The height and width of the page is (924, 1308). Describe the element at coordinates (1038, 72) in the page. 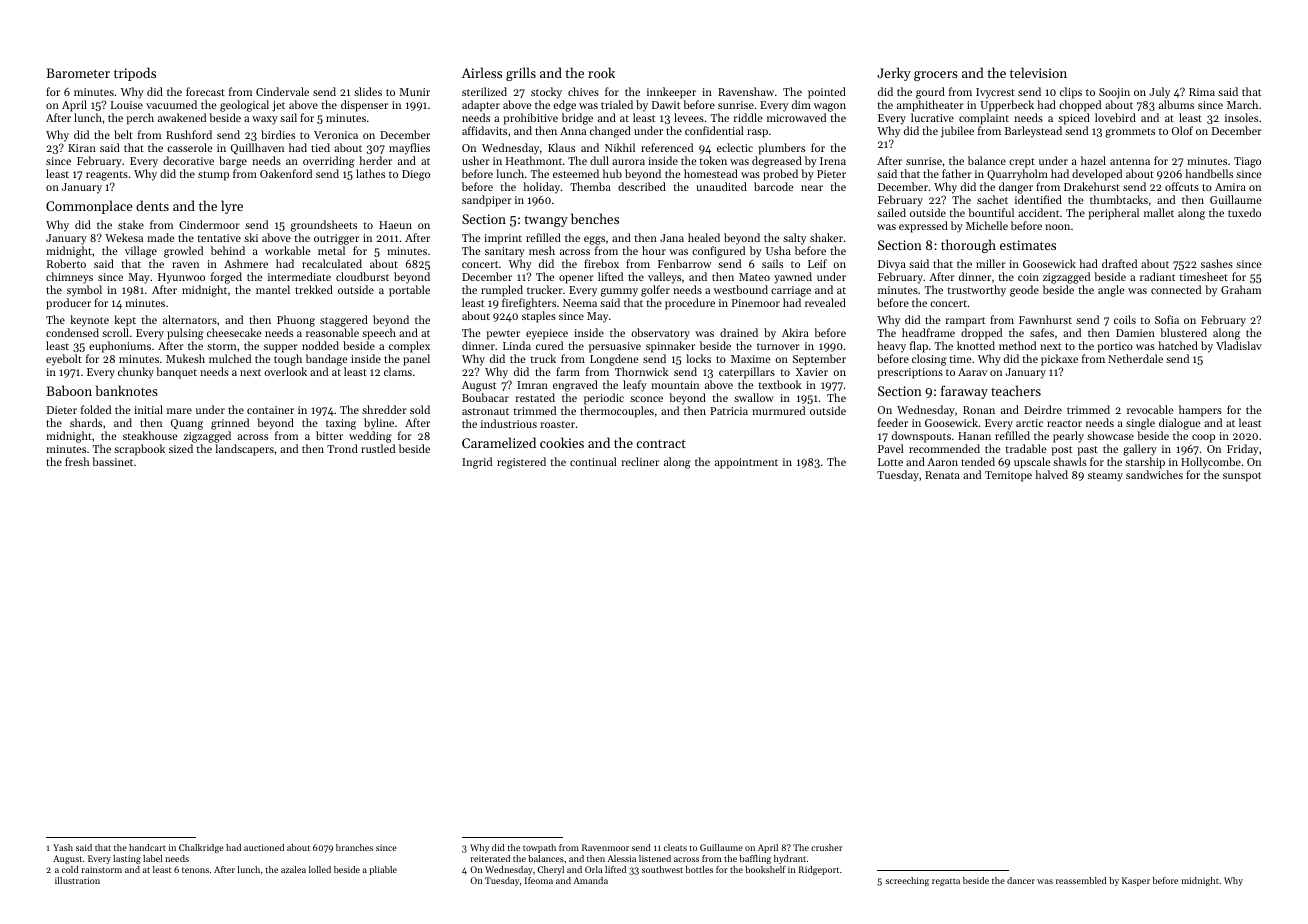

I see `television` at that location.
